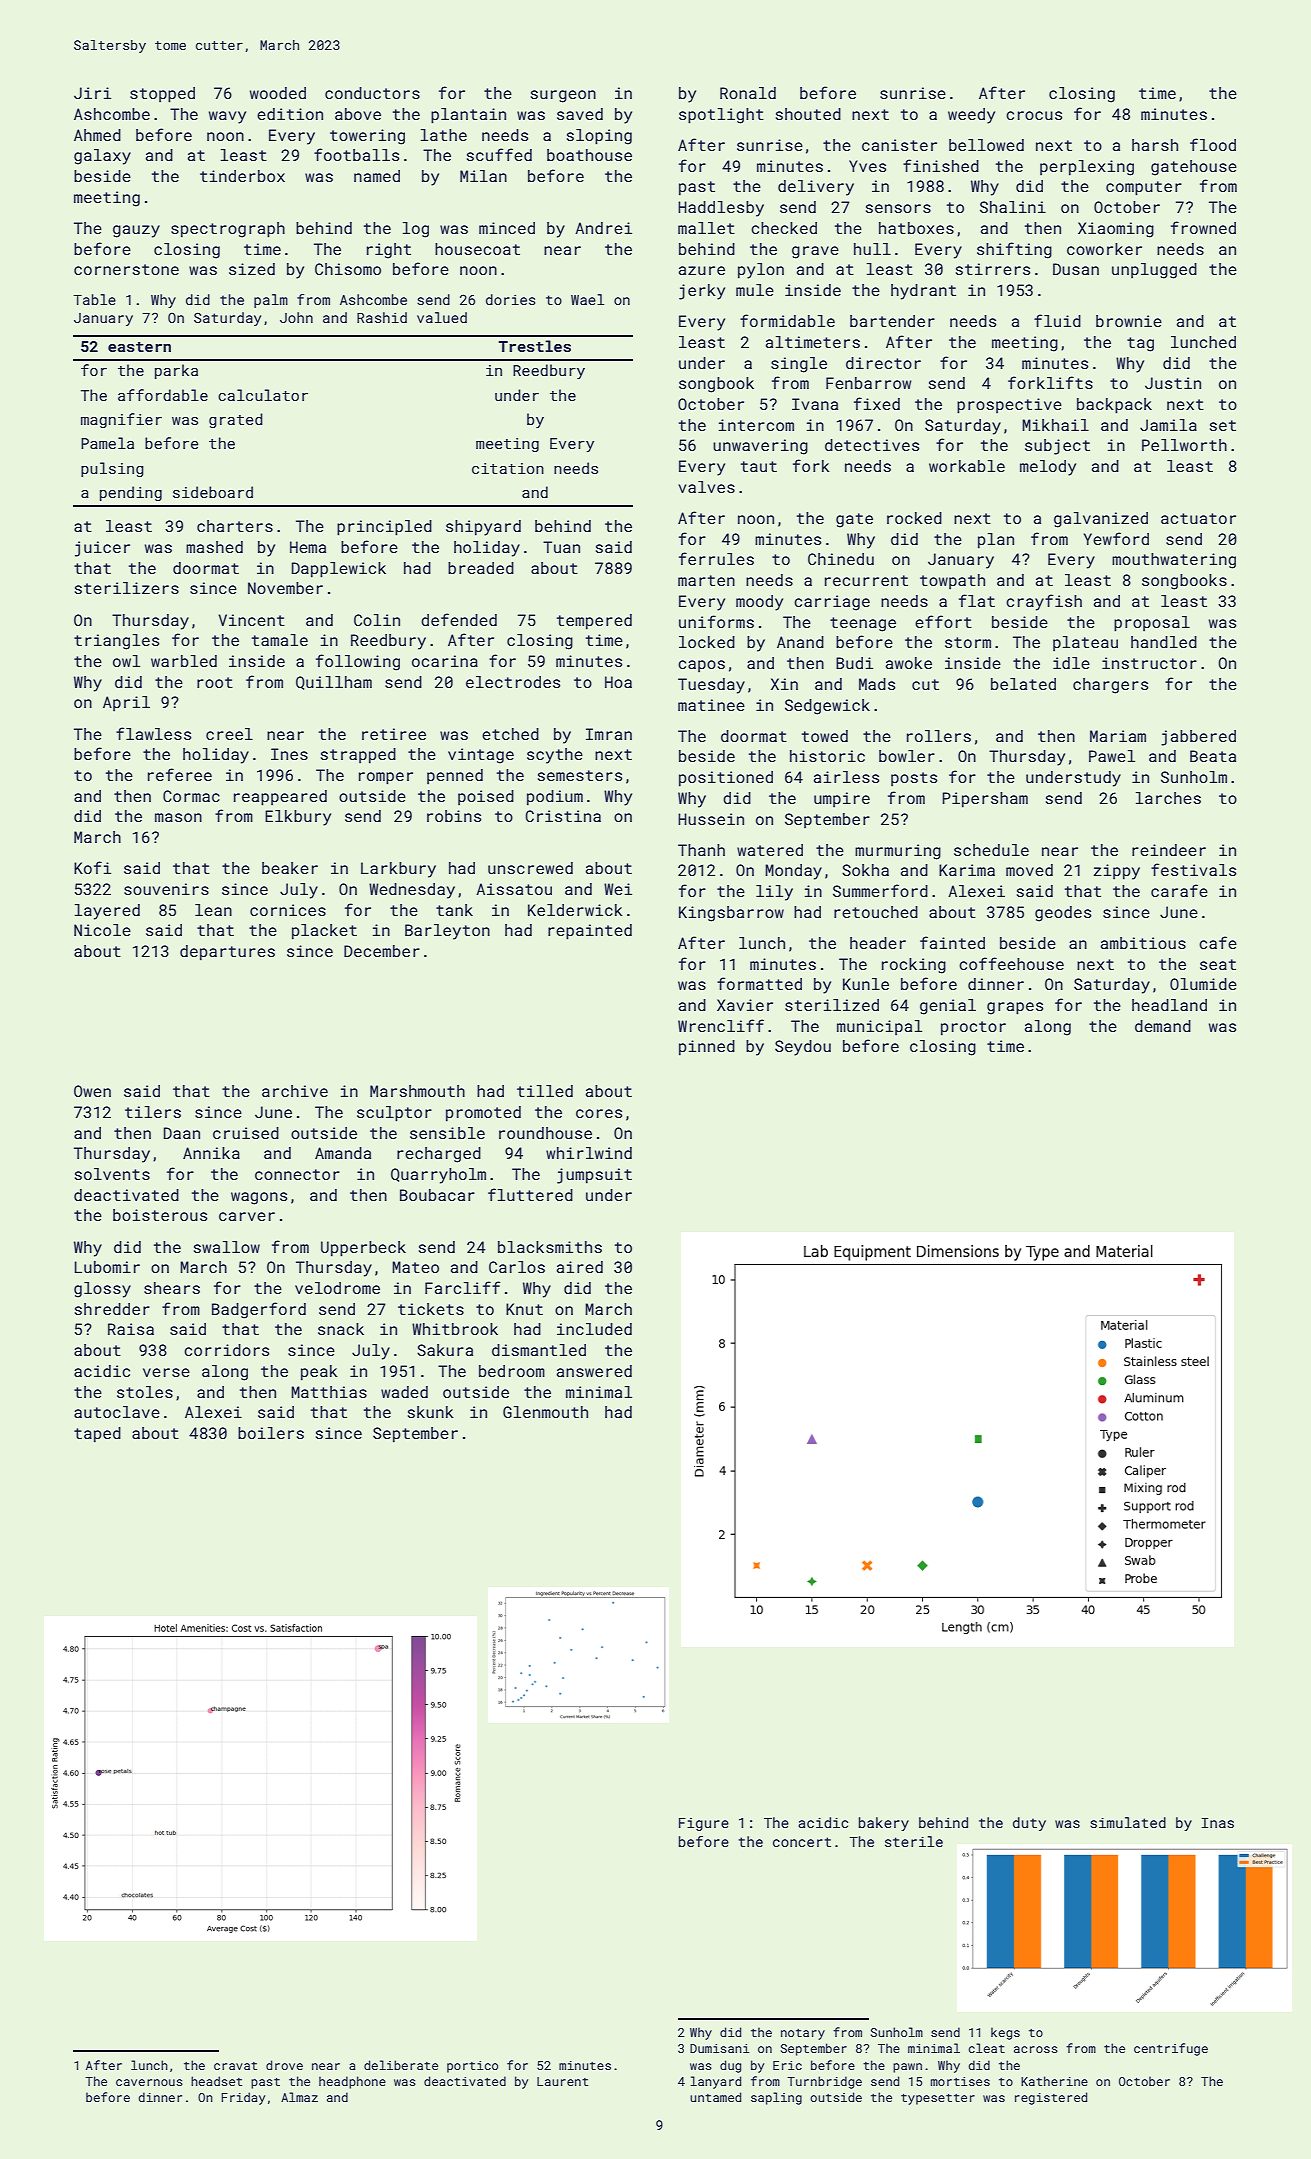 The height and width of the screenshot is (2159, 1311). Describe the element at coordinates (803, 1048) in the screenshot. I see `Seydou` at that location.
